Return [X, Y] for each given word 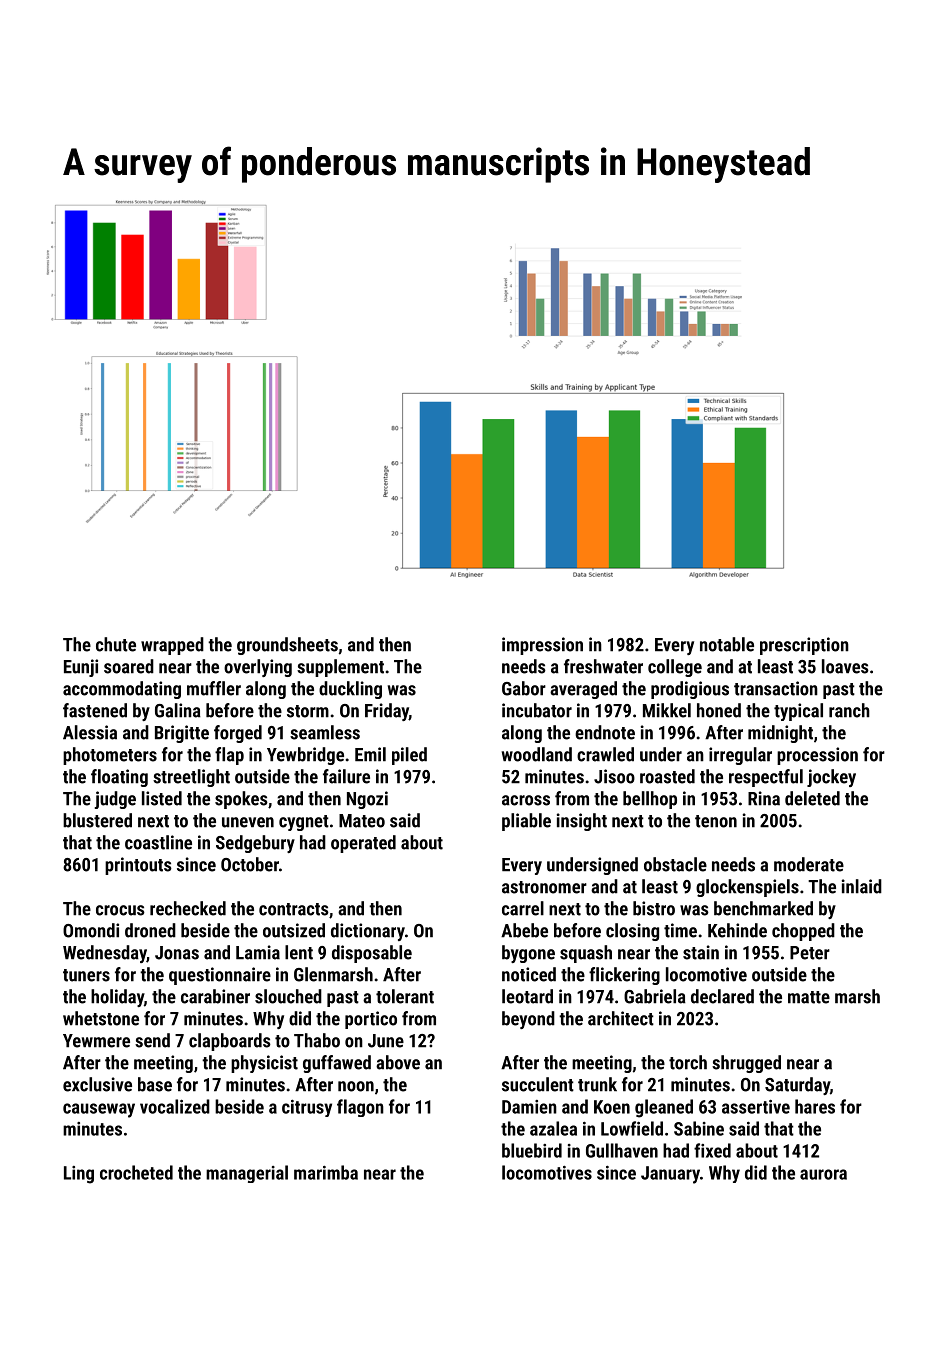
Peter [810, 953]
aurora [823, 1174]
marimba [326, 1172]
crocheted [136, 1172]
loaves [845, 666]
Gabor [524, 688]
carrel [523, 908]
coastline [158, 842]
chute [116, 644]
